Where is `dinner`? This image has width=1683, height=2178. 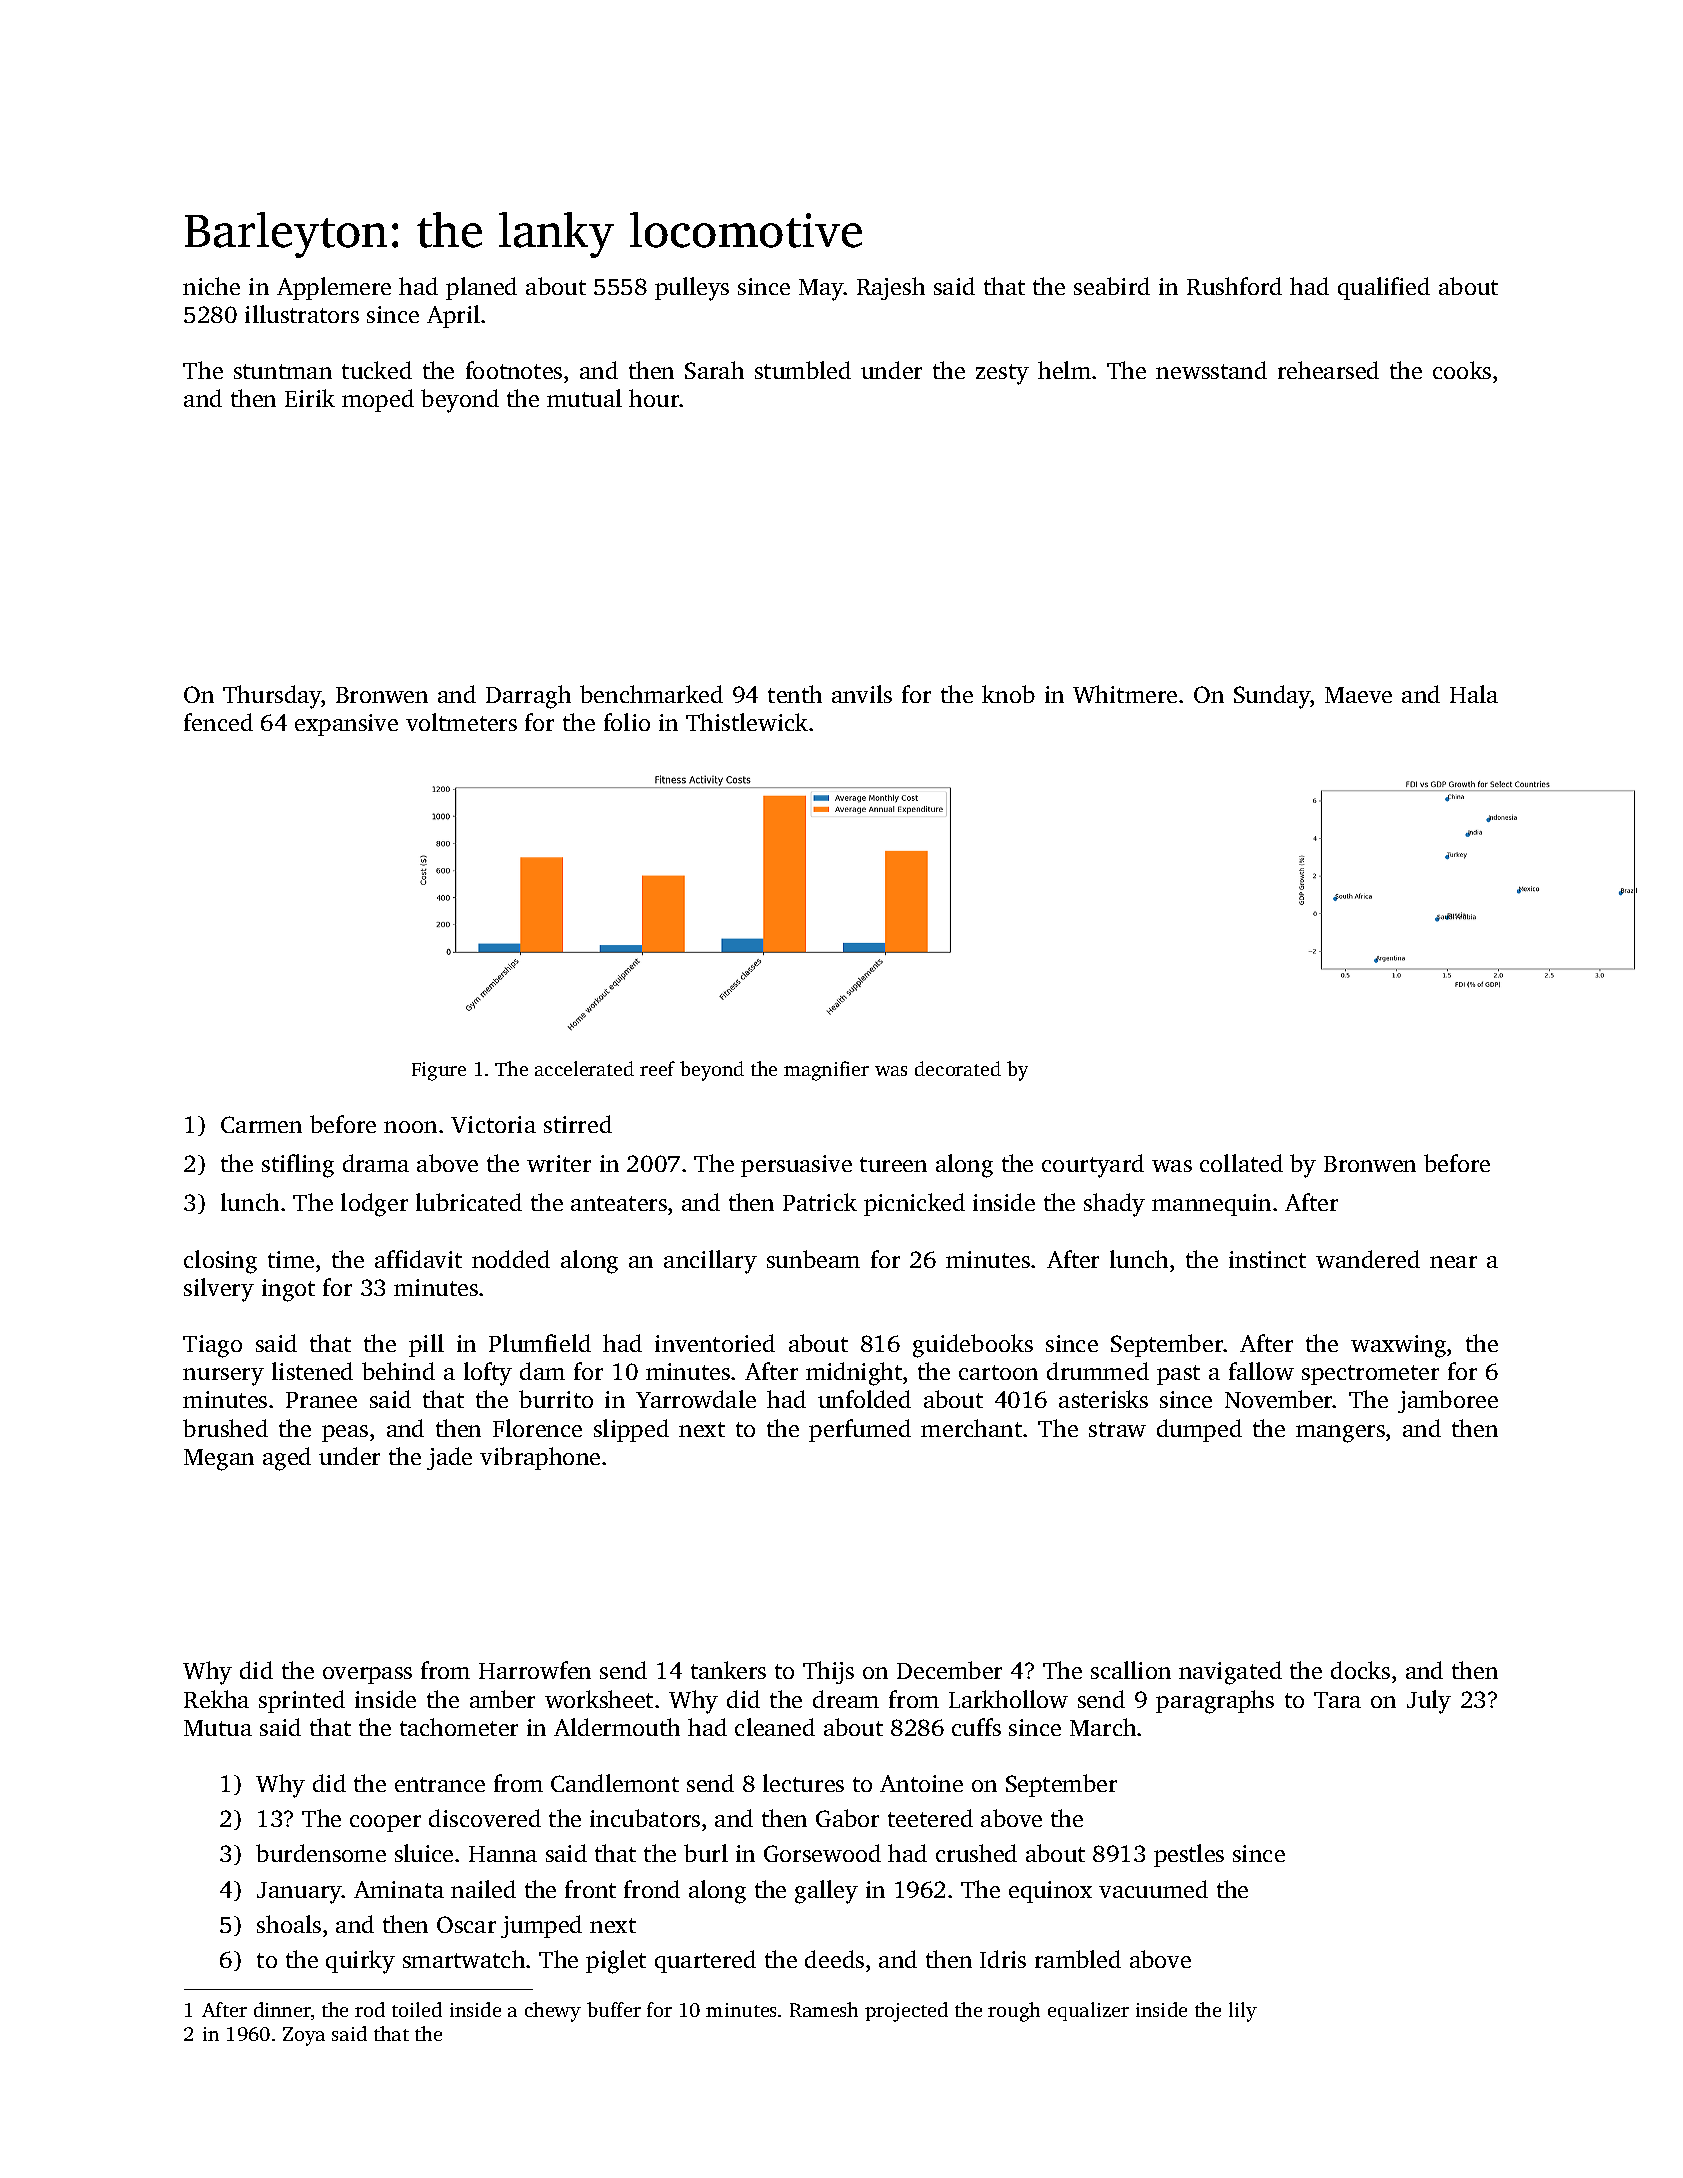 dinner is located at coordinates (282, 2009).
